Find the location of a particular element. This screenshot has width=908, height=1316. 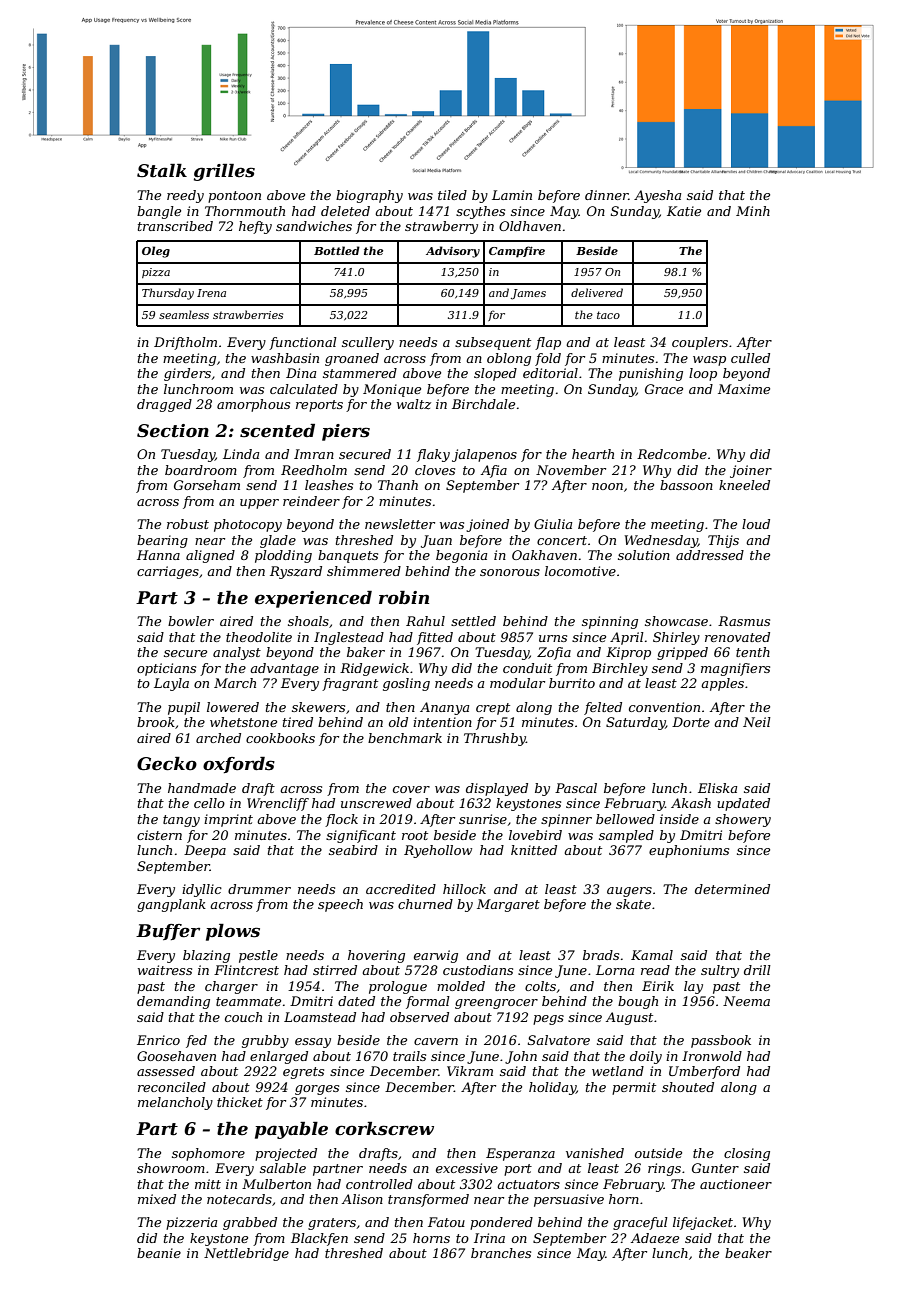

pizzeria is located at coordinates (191, 1223).
